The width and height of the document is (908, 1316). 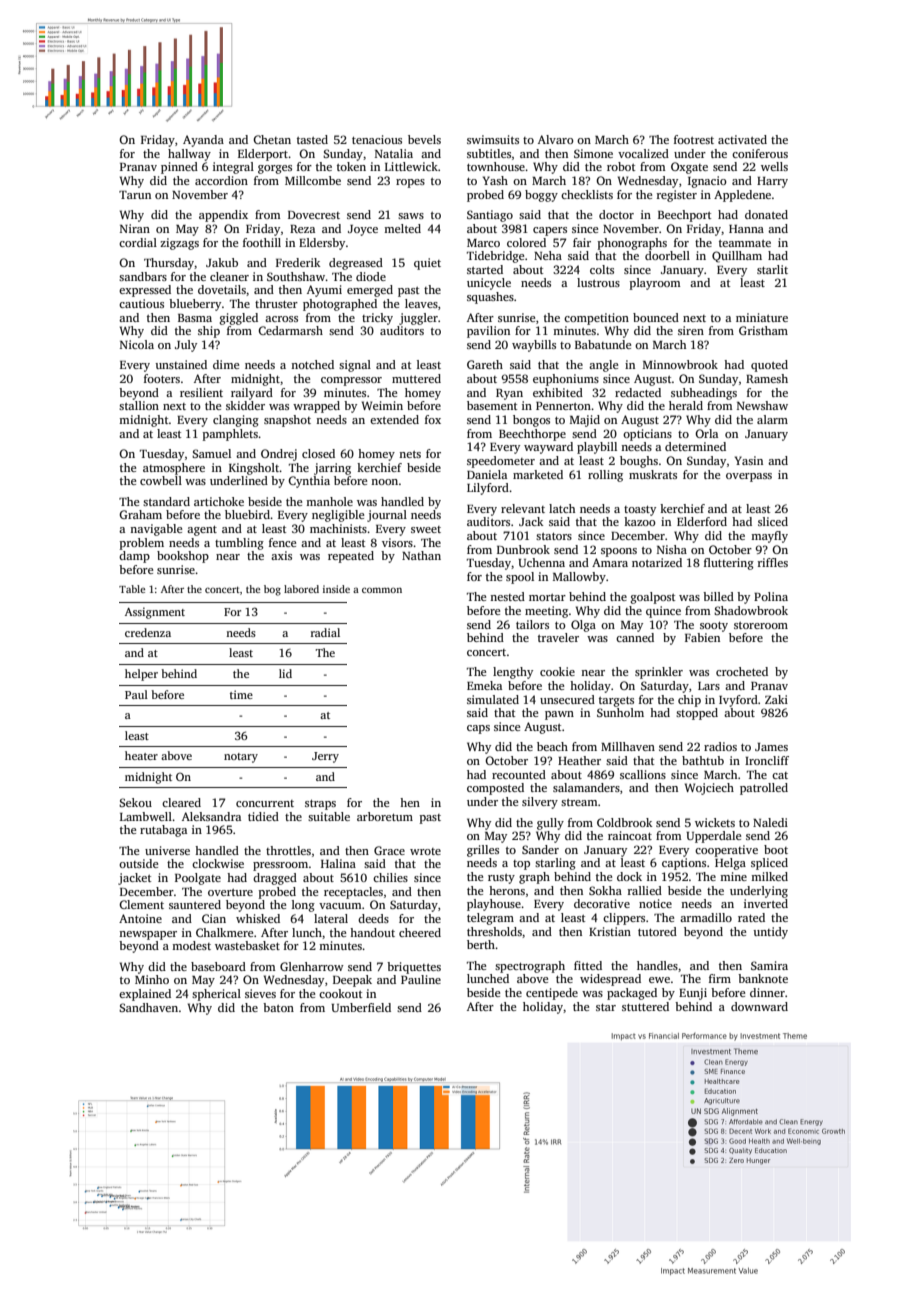 What do you see at coordinates (490, 298) in the document?
I see `squashes` at bounding box center [490, 298].
